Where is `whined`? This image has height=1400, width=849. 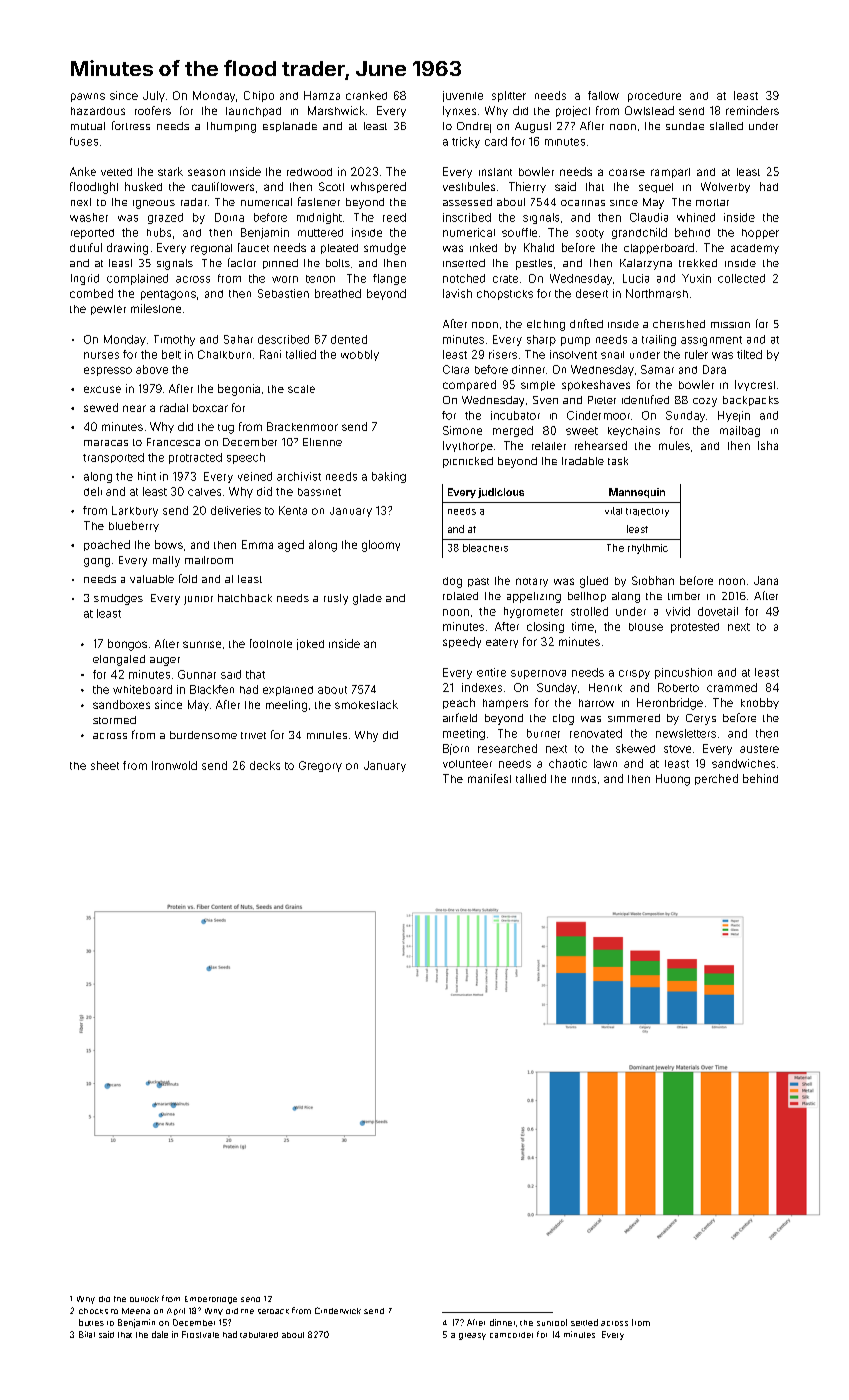
whined is located at coordinates (696, 217).
